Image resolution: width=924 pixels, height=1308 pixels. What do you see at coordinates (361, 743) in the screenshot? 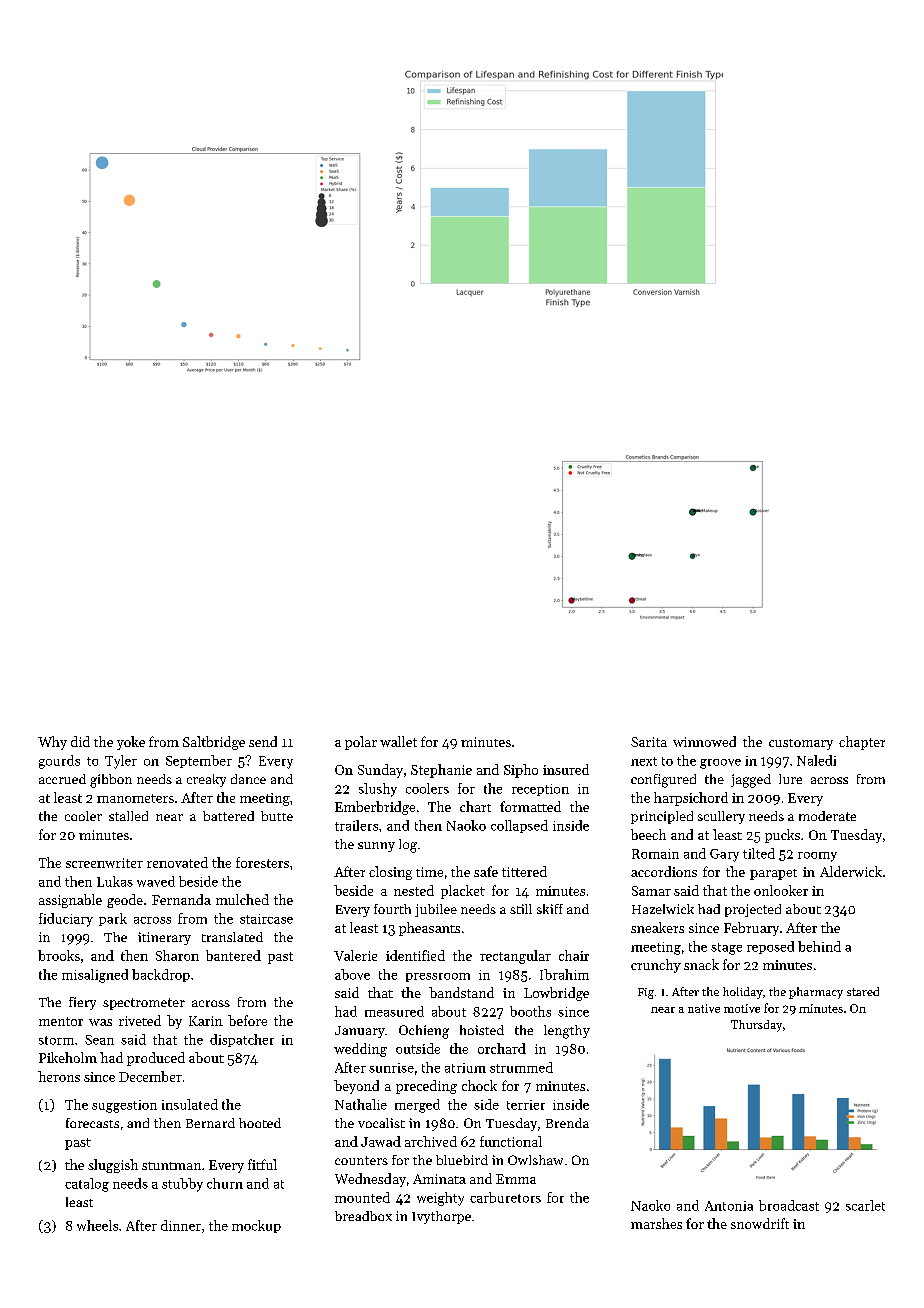
I see `polar` at bounding box center [361, 743].
